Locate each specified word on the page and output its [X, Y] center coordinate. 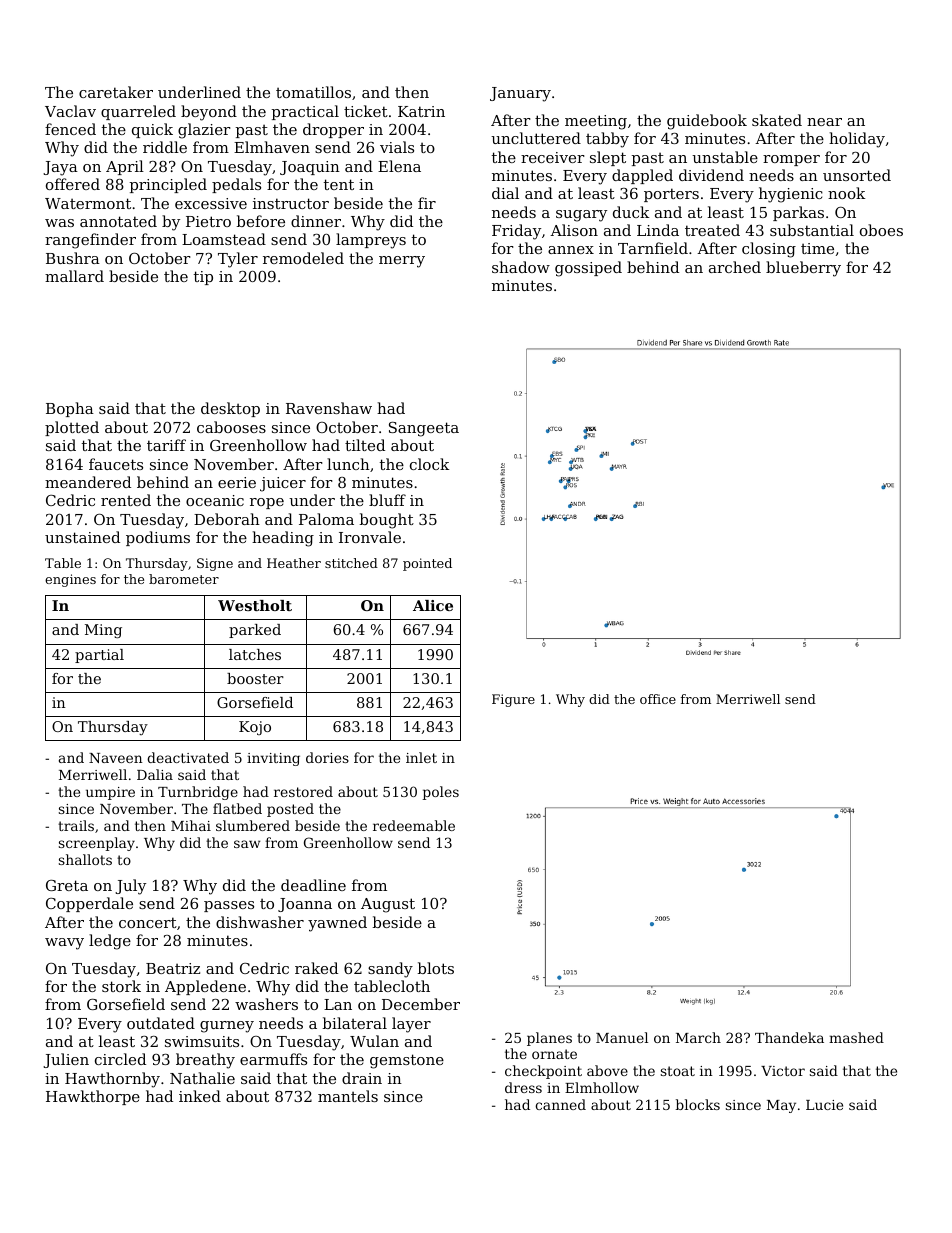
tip [203, 278]
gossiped [588, 269]
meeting [596, 122]
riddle [165, 147]
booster [255, 678]
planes [549, 1039]
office [658, 699]
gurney [227, 1027]
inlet [421, 757]
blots [436, 968]
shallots [85, 859]
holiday [857, 140]
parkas [798, 213]
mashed [856, 1037]
